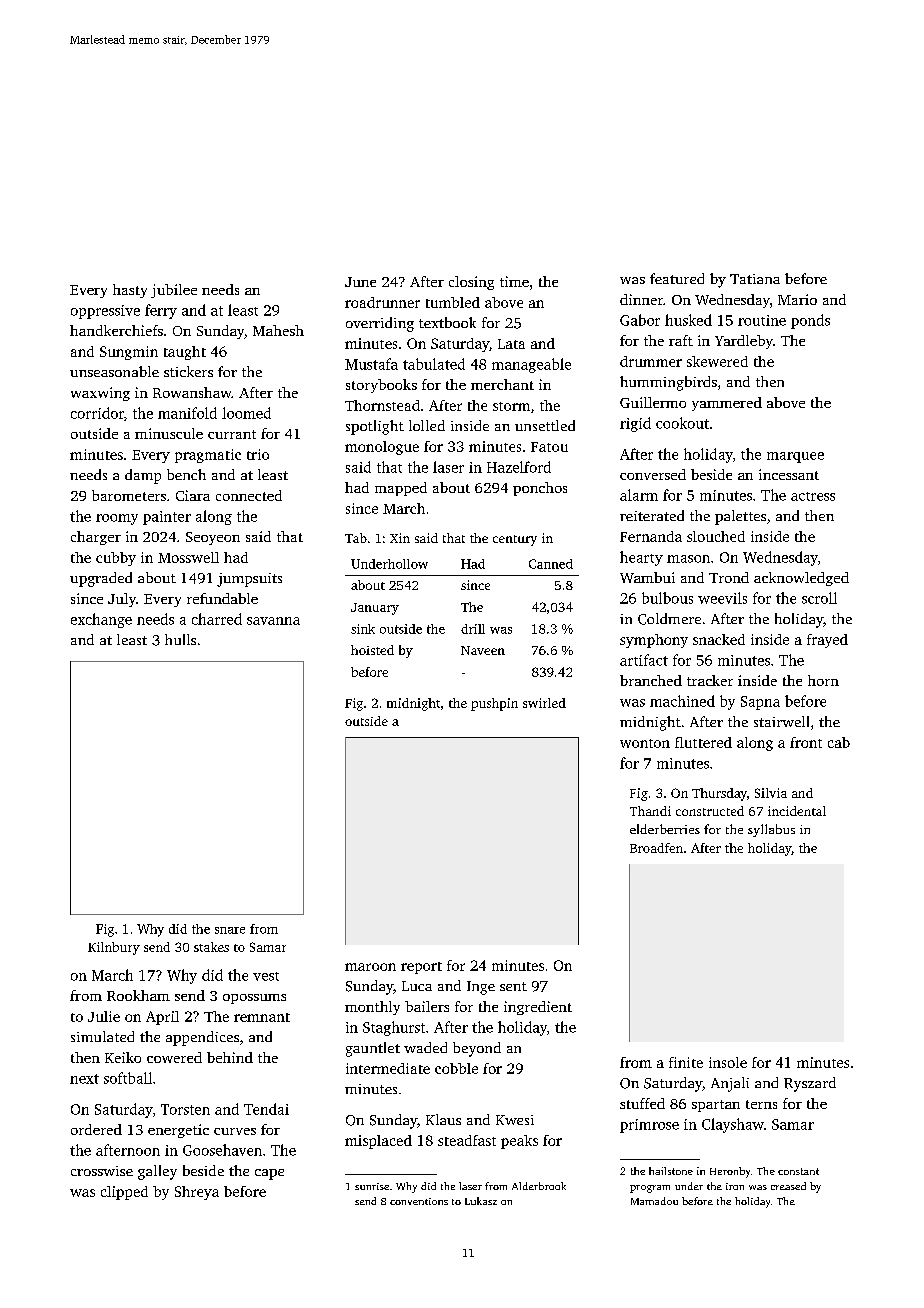 This screenshot has width=924, height=1308. Describe the element at coordinates (481, 1201) in the screenshot. I see `Lukasz` at that location.
